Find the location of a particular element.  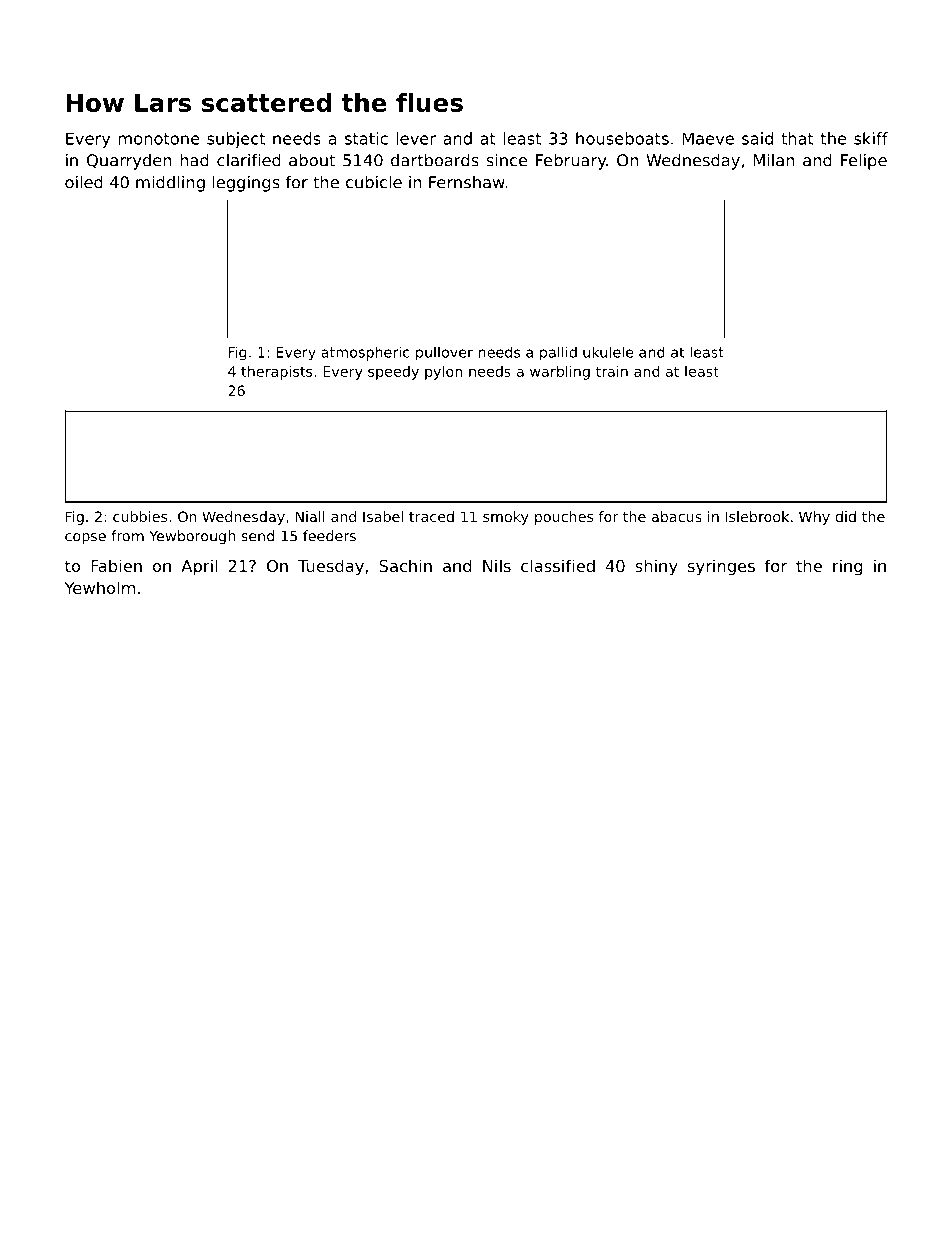

monotone is located at coordinates (159, 139).
